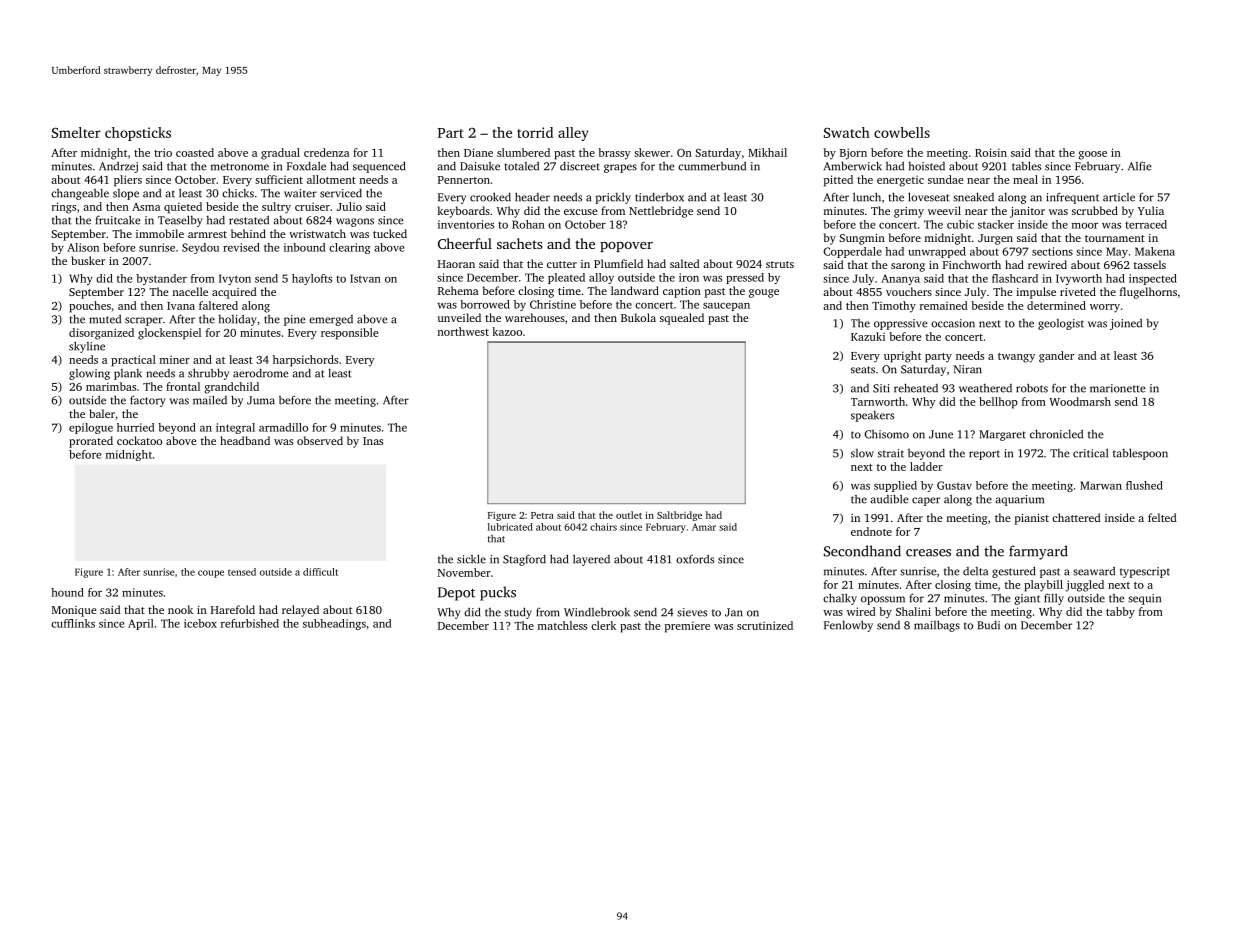 This document has width=1233, height=952. I want to click on aerodrome, so click(261, 373).
